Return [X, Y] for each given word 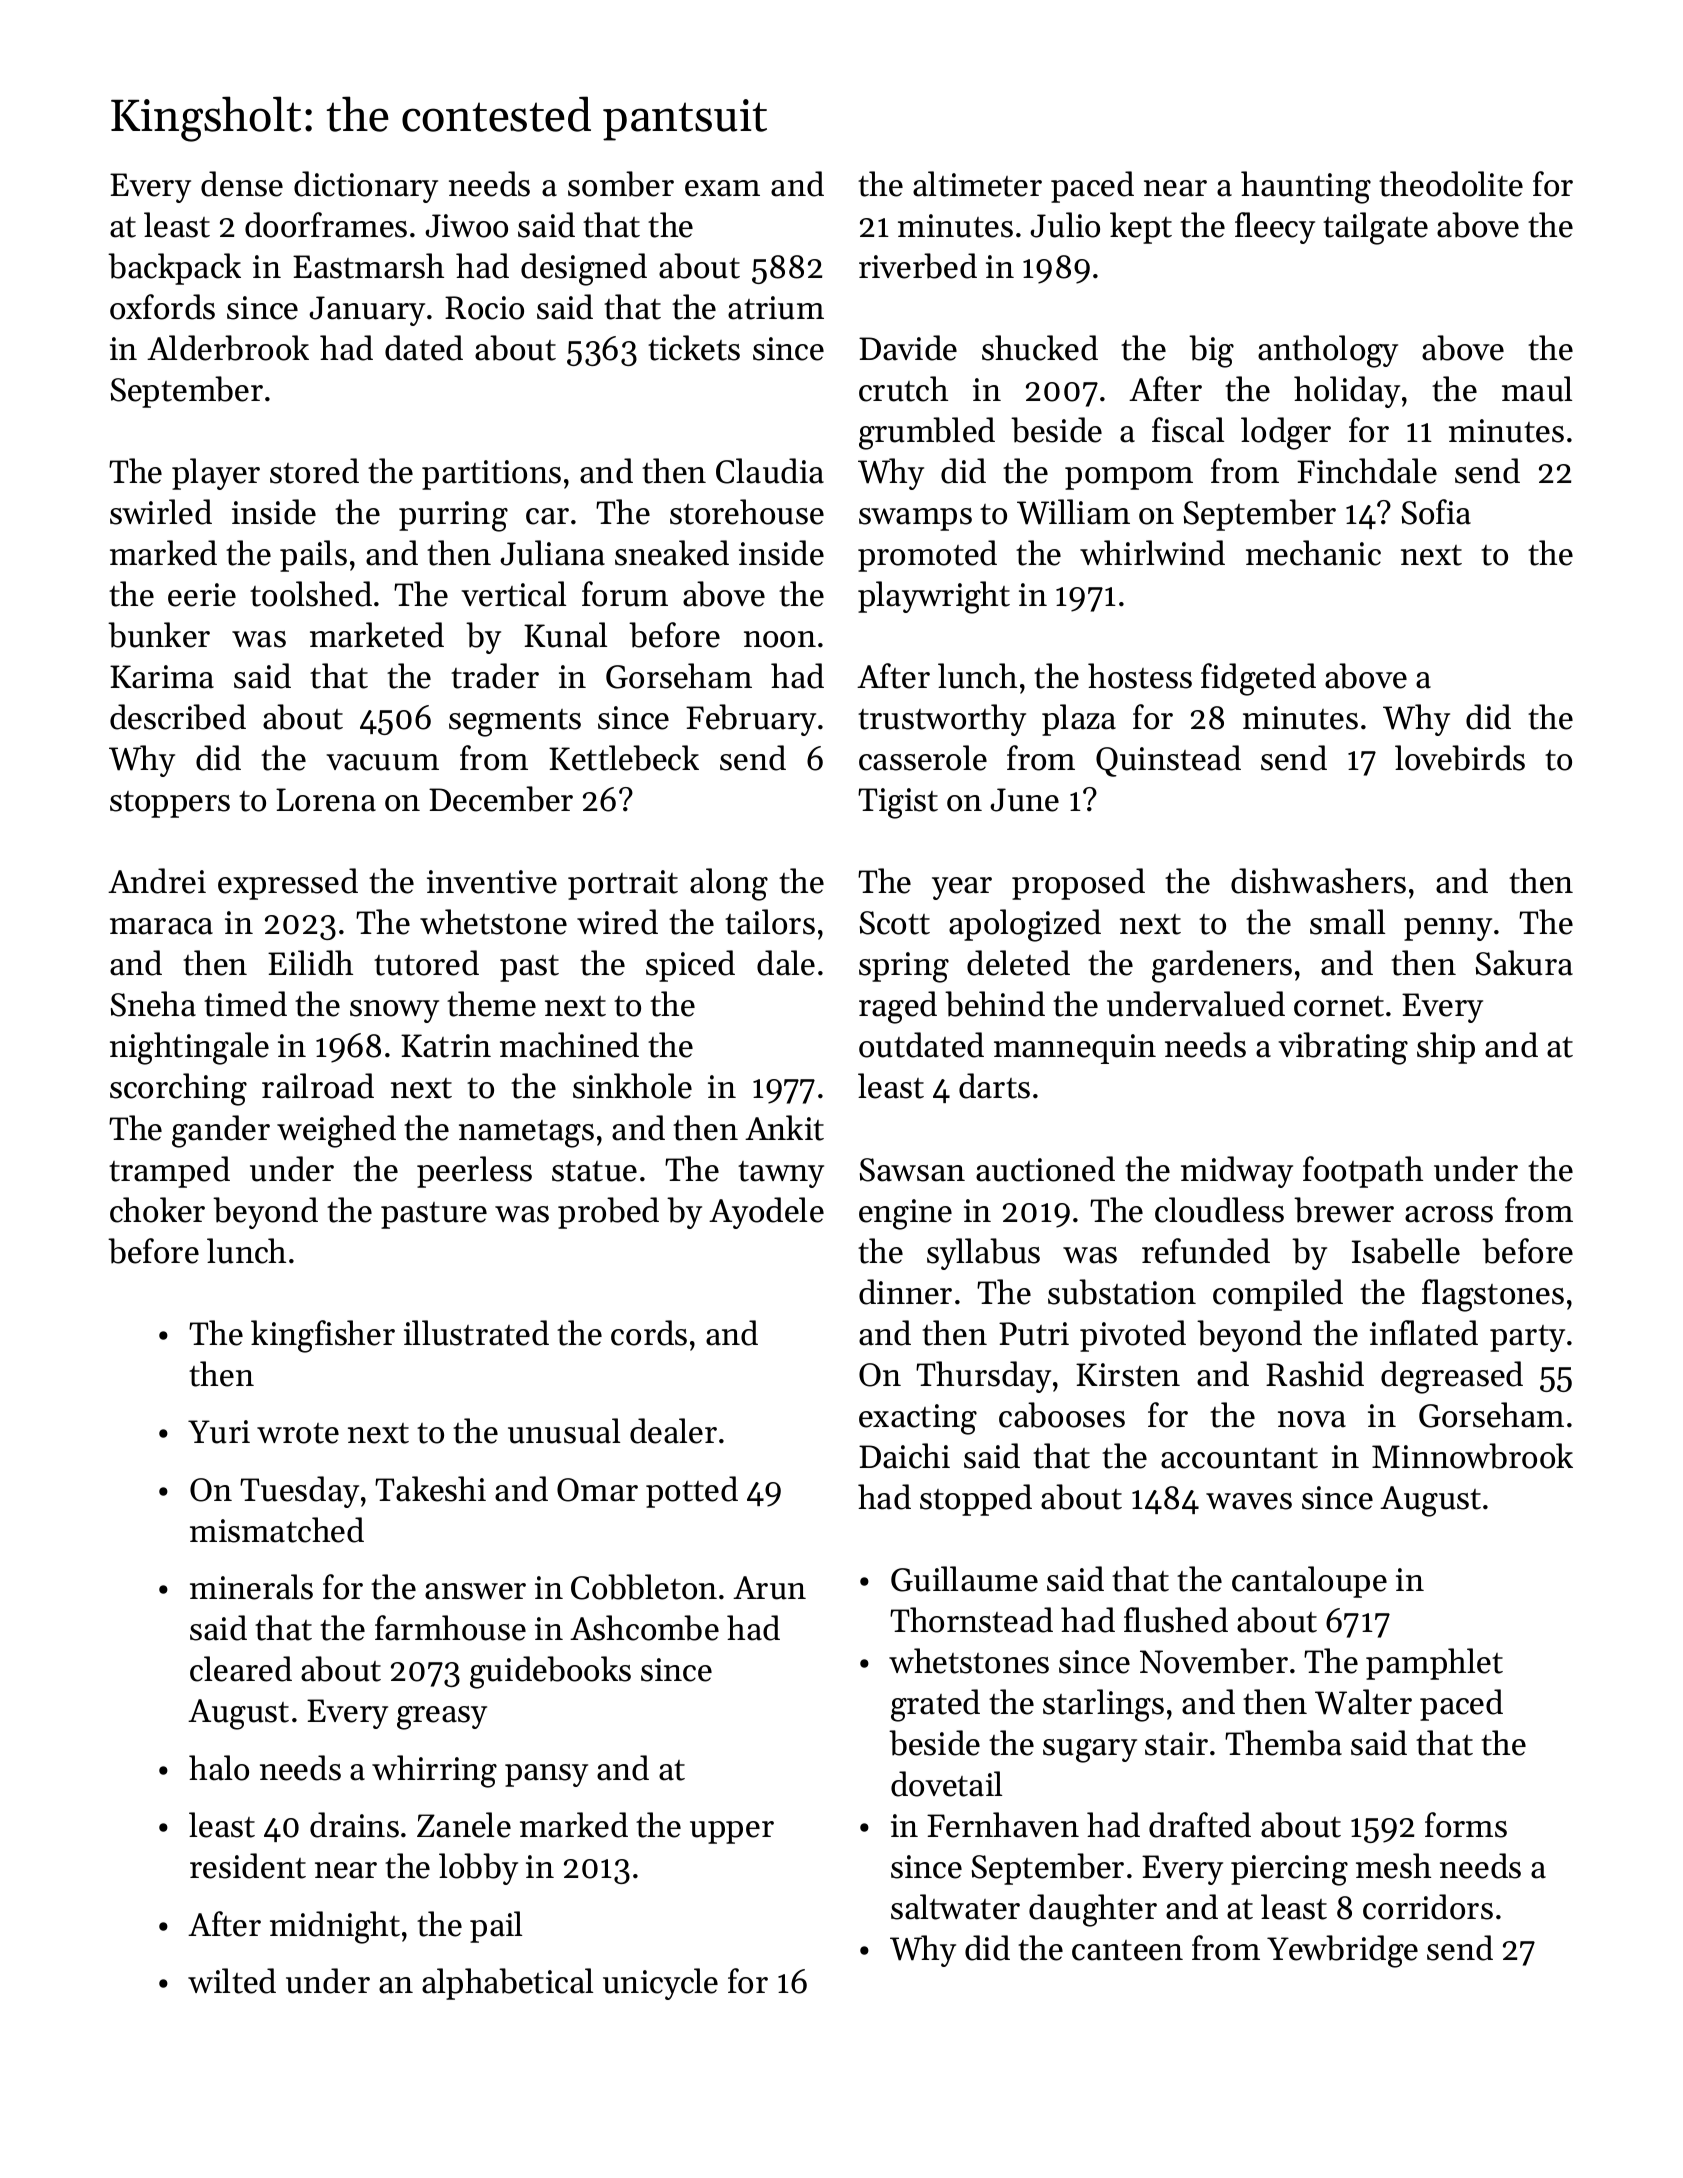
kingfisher [323, 1336]
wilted [232, 1981]
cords [649, 1333]
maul [1537, 389]
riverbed [918, 266]
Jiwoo [466, 226]
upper [732, 1832]
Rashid [1315, 1374]
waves [1249, 1501]
